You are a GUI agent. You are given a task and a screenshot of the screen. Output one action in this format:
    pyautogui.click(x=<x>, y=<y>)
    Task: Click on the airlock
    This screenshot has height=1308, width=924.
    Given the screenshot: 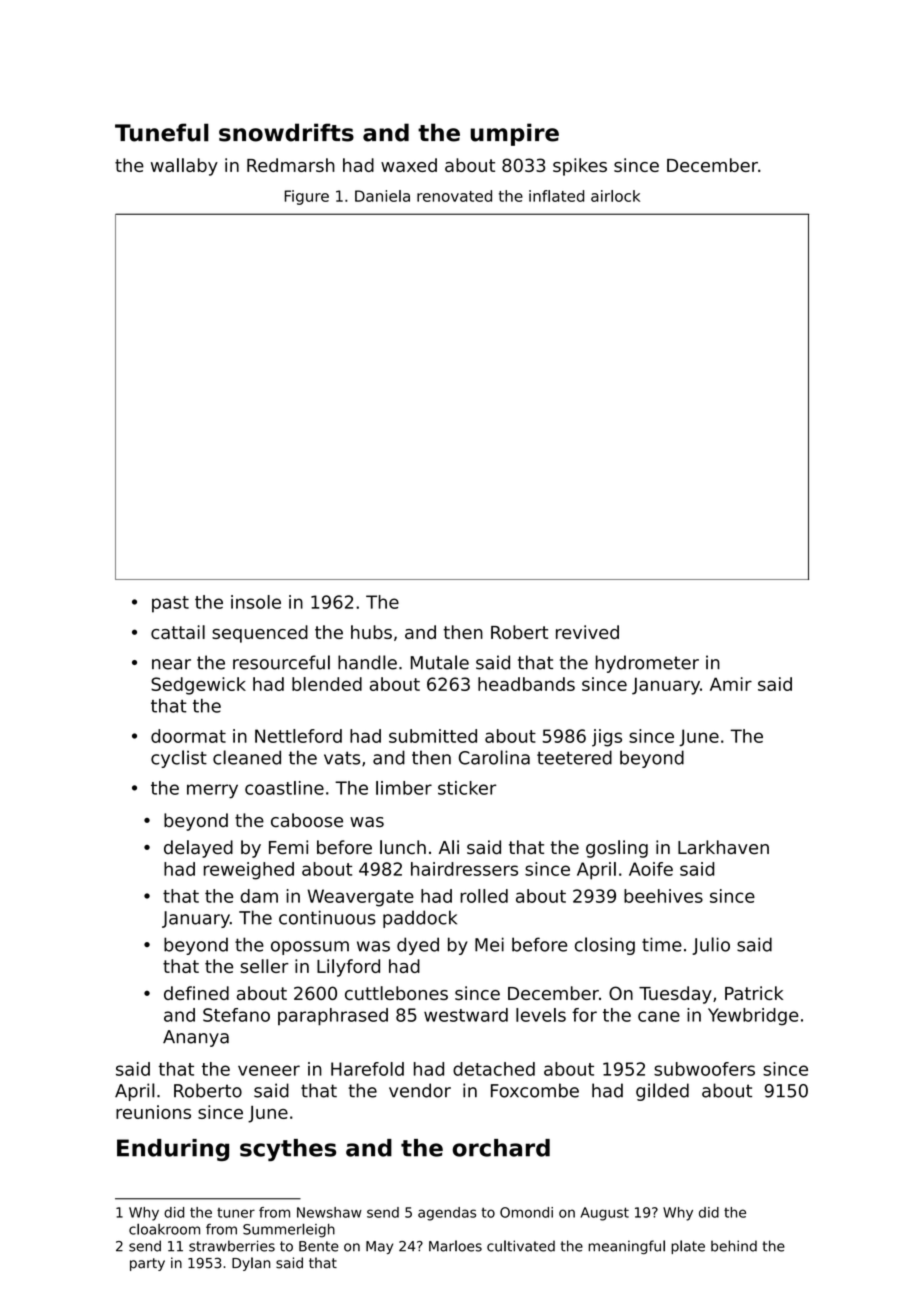 What is the action you would take?
    pyautogui.click(x=615, y=196)
